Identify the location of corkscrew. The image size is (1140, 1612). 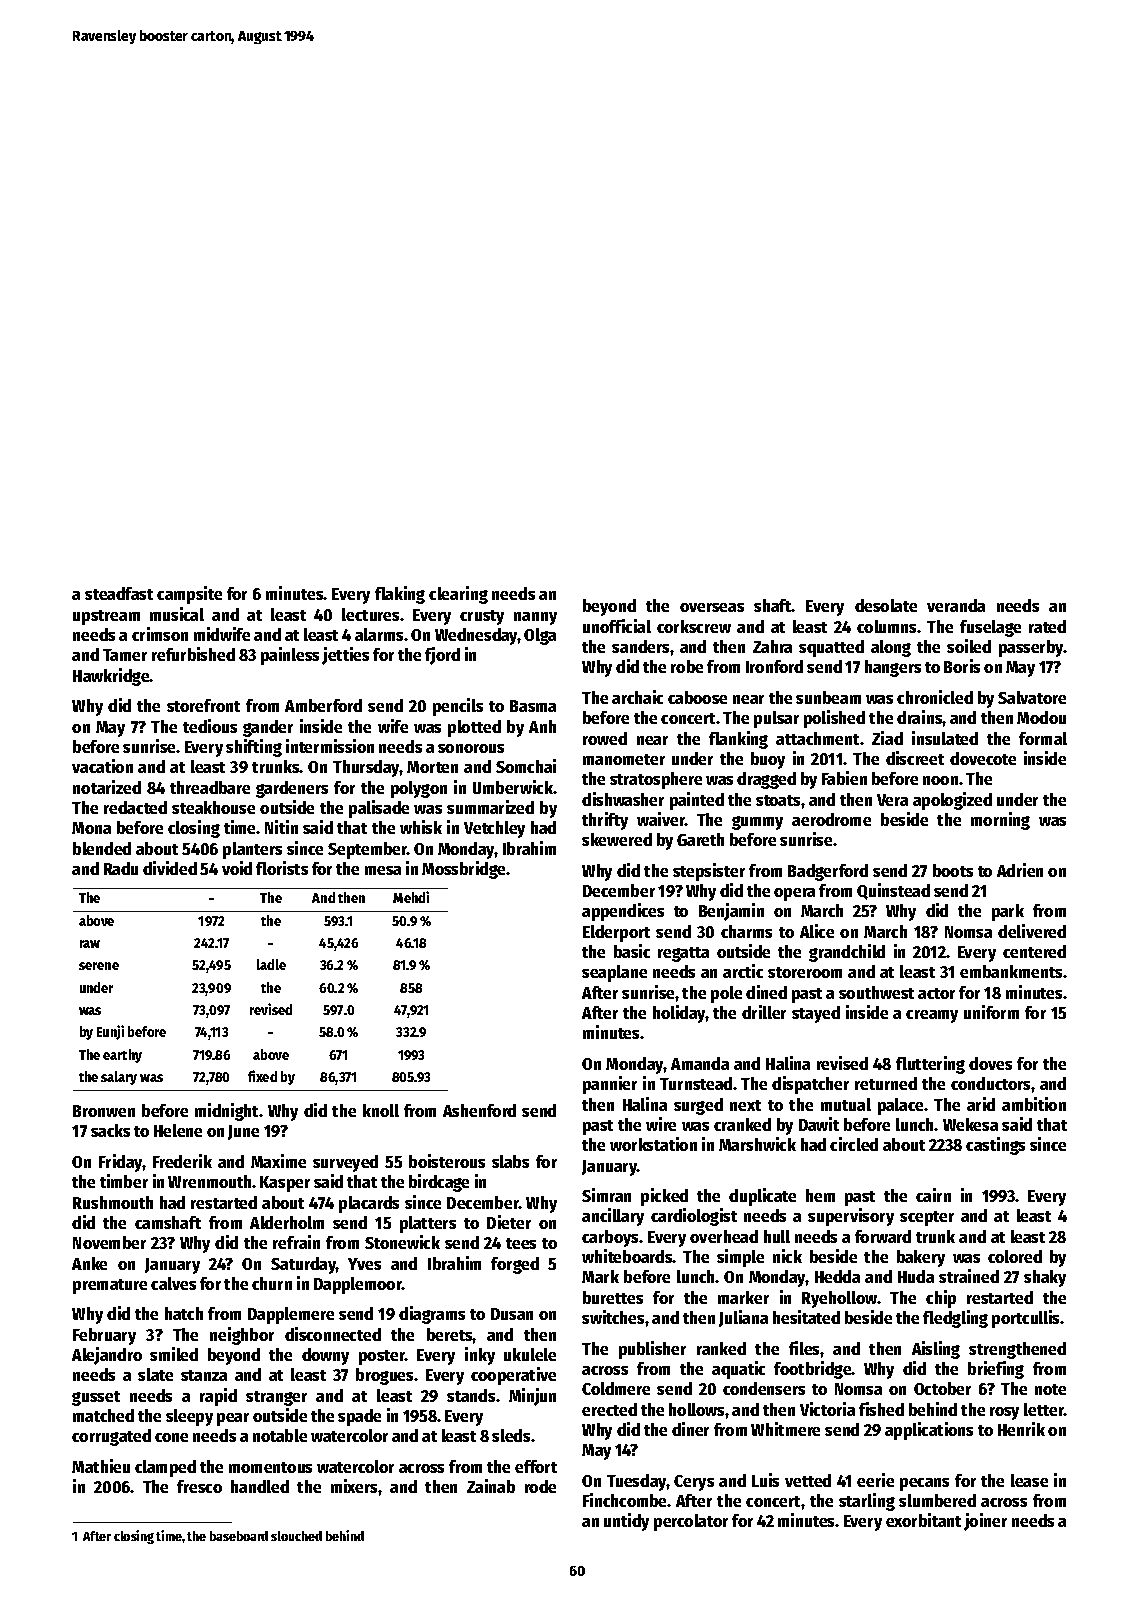
(694, 626).
